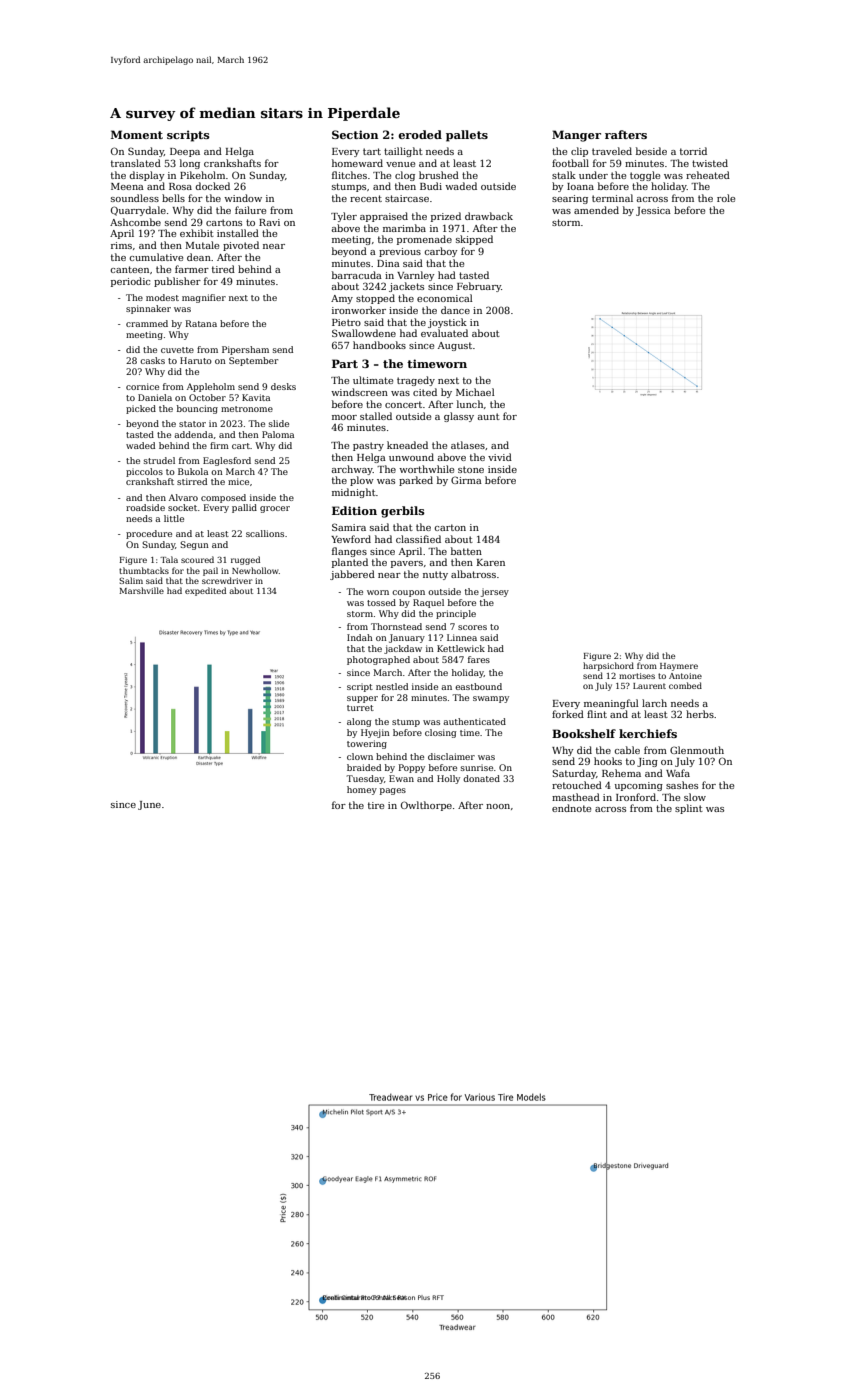 Image resolution: width=849 pixels, height=1400 pixels. Describe the element at coordinates (468, 445) in the document. I see `atlases` at that location.
